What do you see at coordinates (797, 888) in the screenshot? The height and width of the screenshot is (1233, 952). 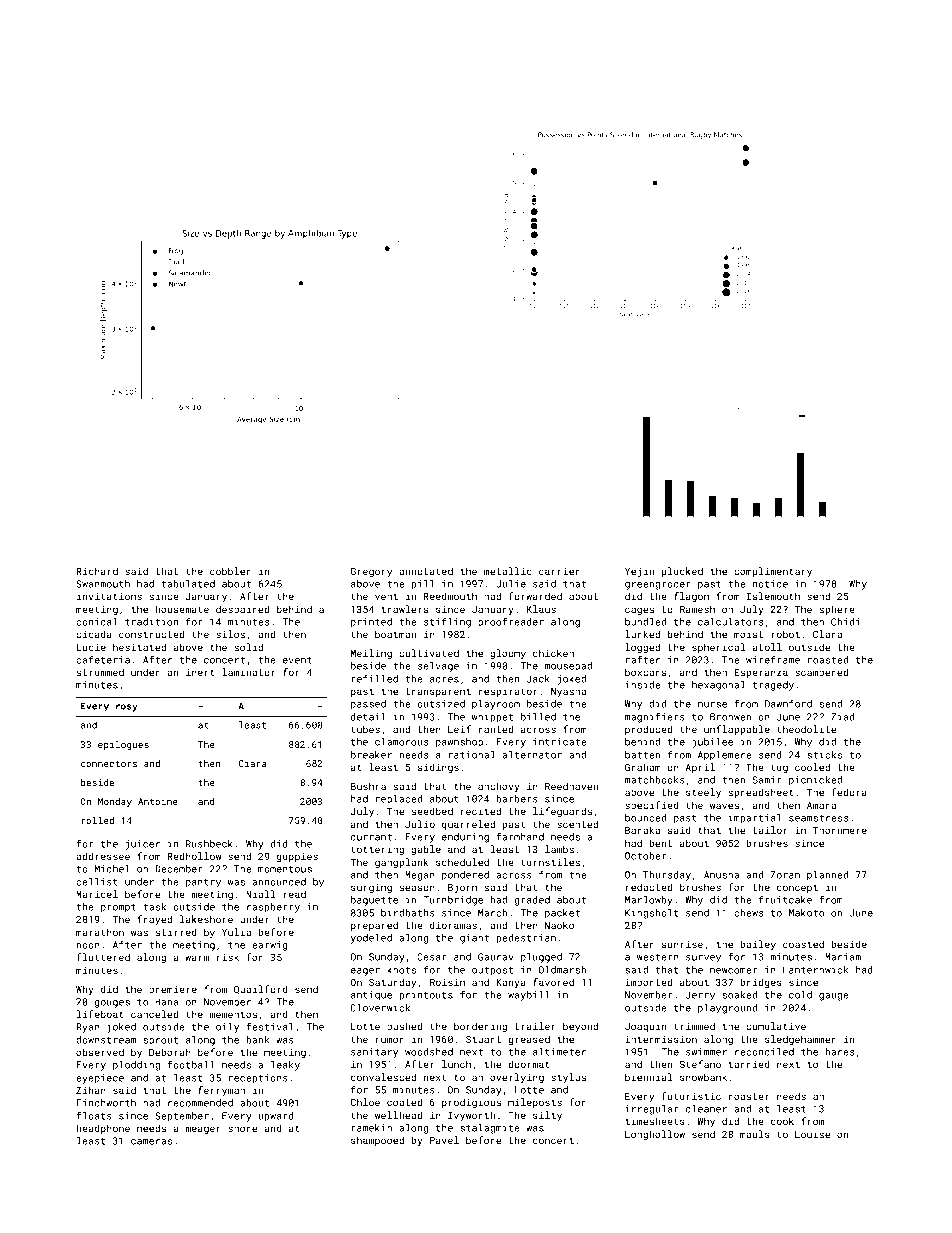 I see `concept` at bounding box center [797, 888].
